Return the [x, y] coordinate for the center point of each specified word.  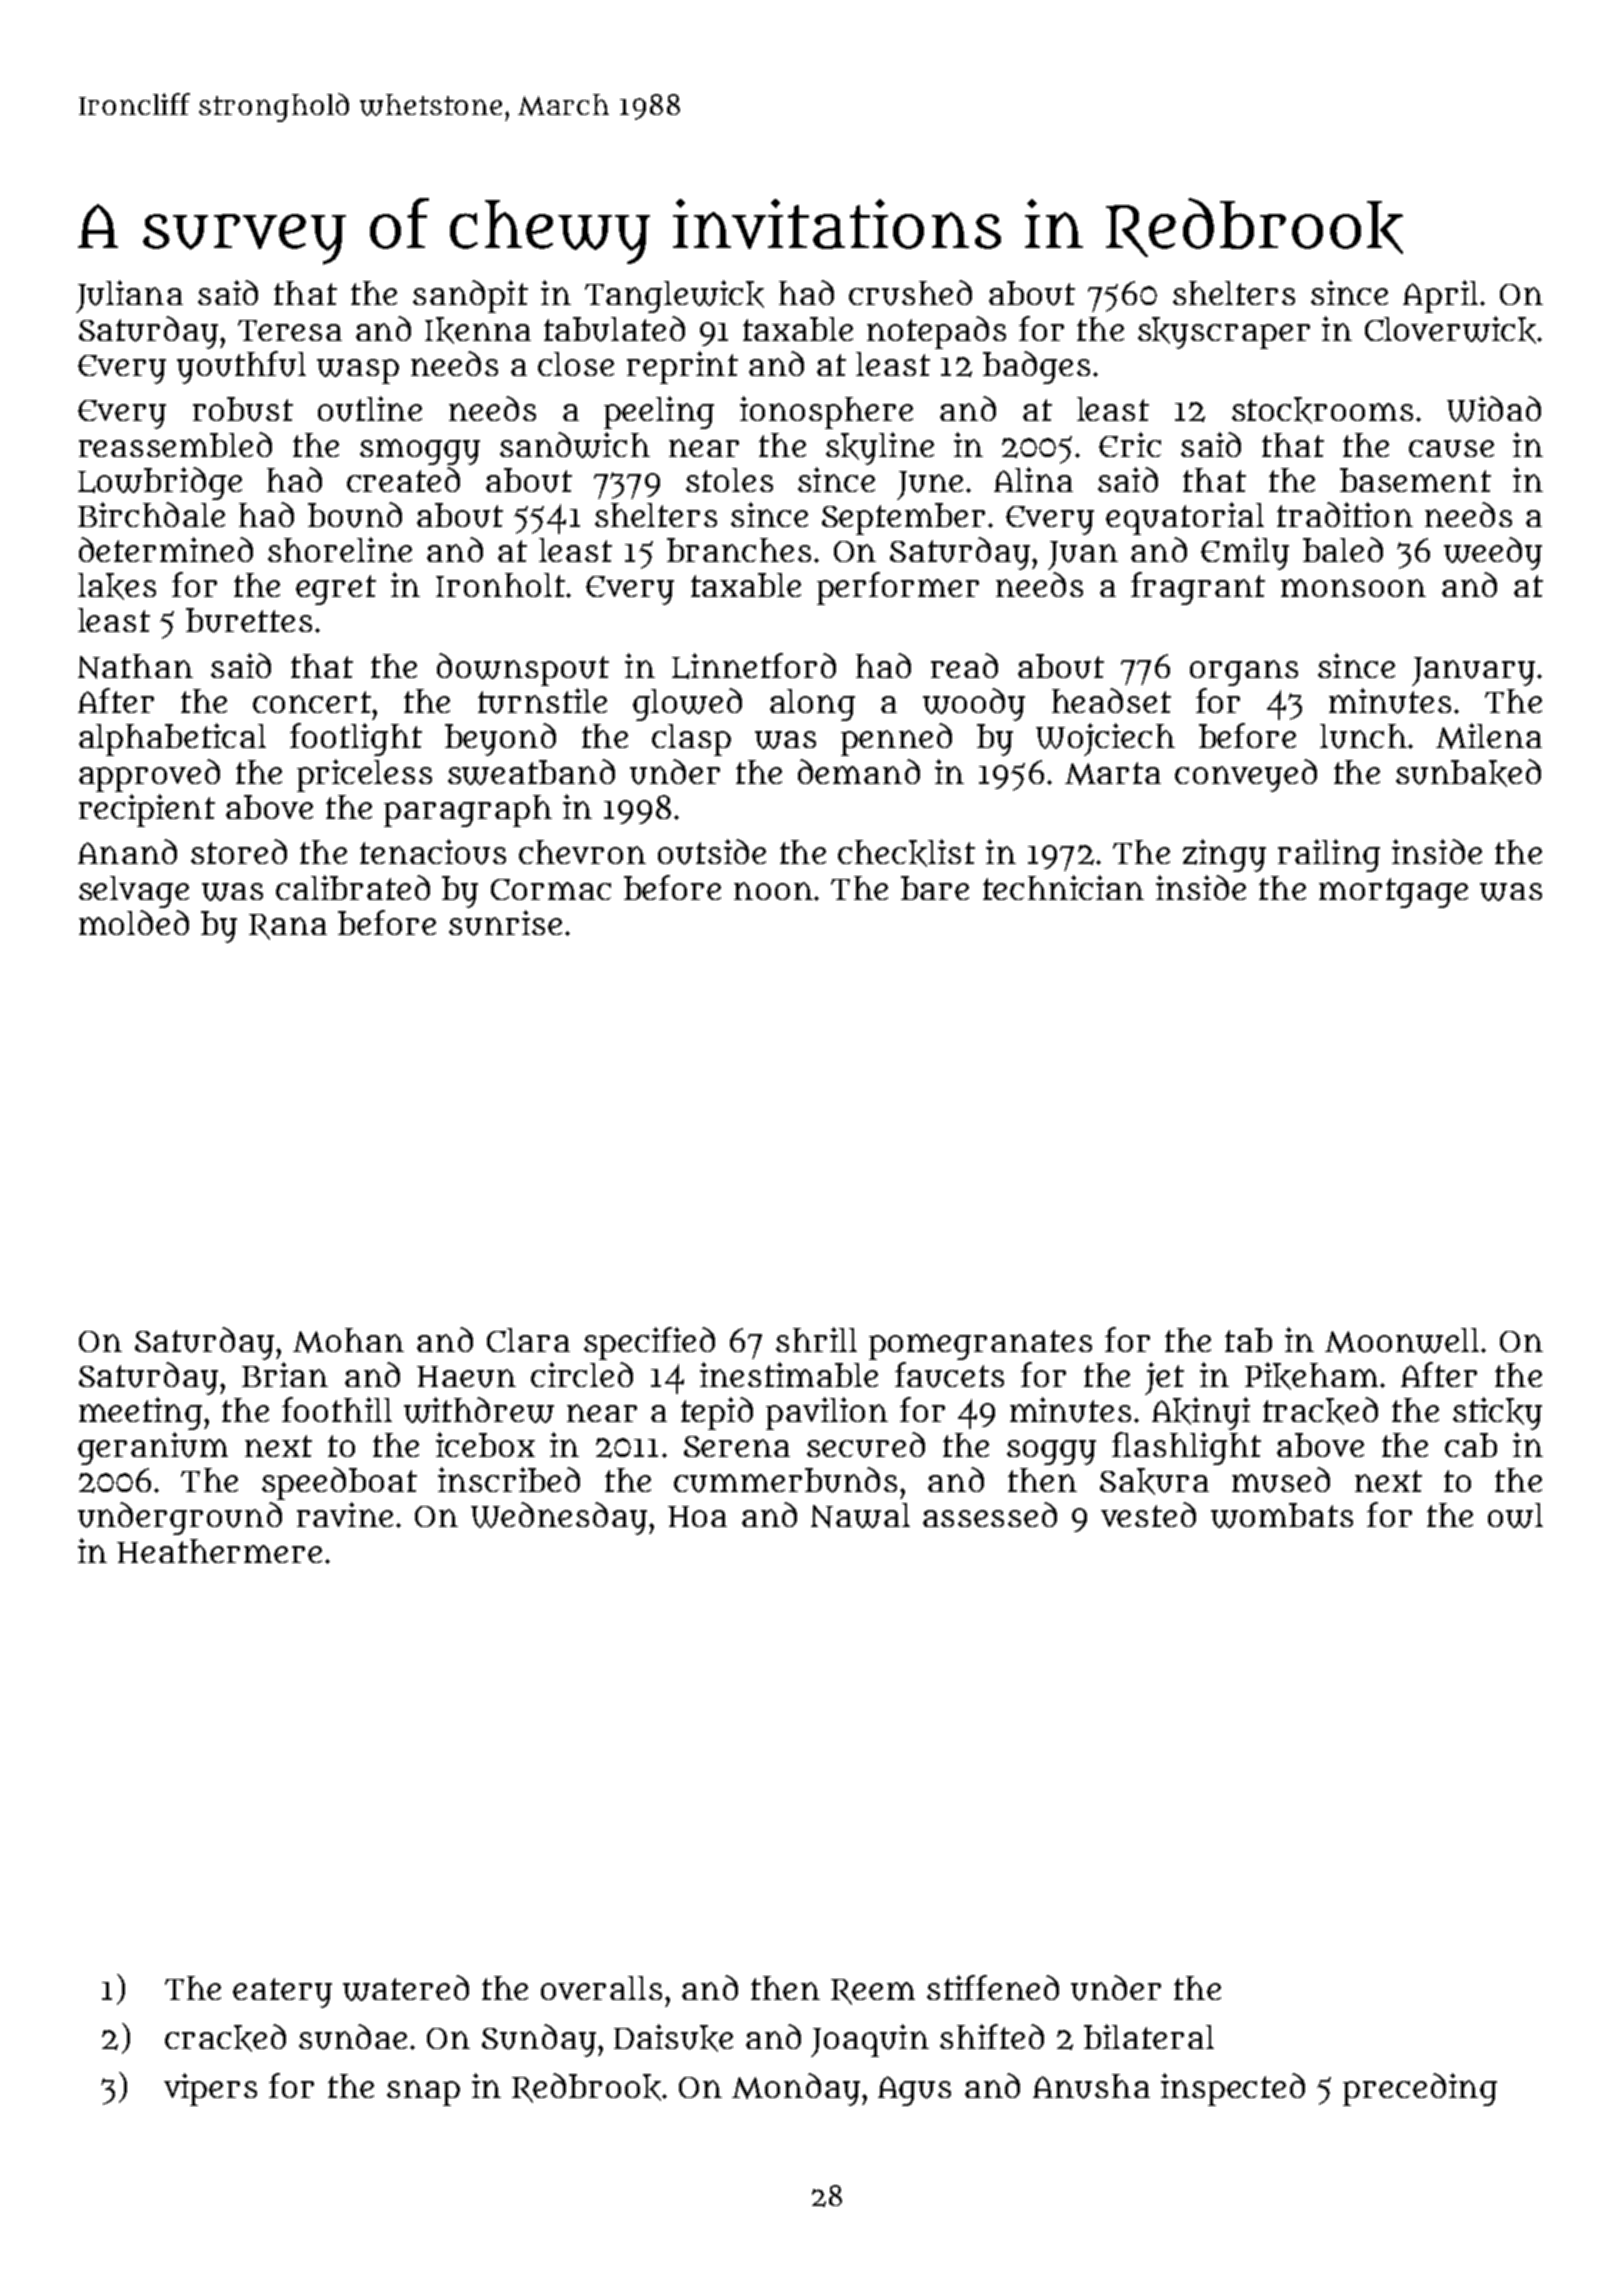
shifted [992, 2036]
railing [1329, 855]
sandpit [470, 296]
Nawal [860, 1515]
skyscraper [1224, 333]
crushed [910, 293]
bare [935, 888]
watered [406, 1988]
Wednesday [559, 1518]
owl [1515, 1515]
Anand [127, 851]
